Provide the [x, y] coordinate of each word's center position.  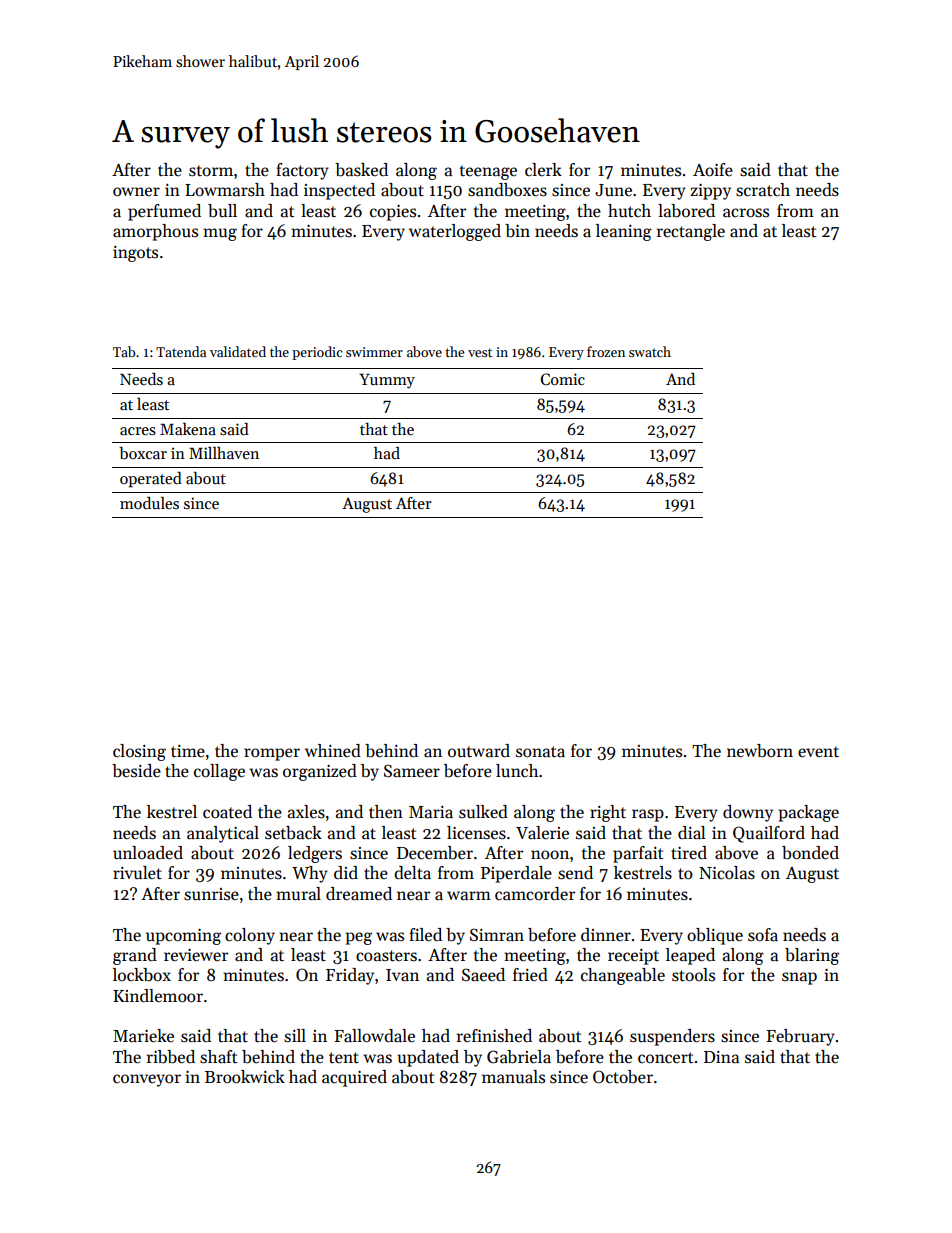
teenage [488, 172]
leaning [624, 232]
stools [693, 975]
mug [220, 234]
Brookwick [245, 1077]
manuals [513, 1077]
